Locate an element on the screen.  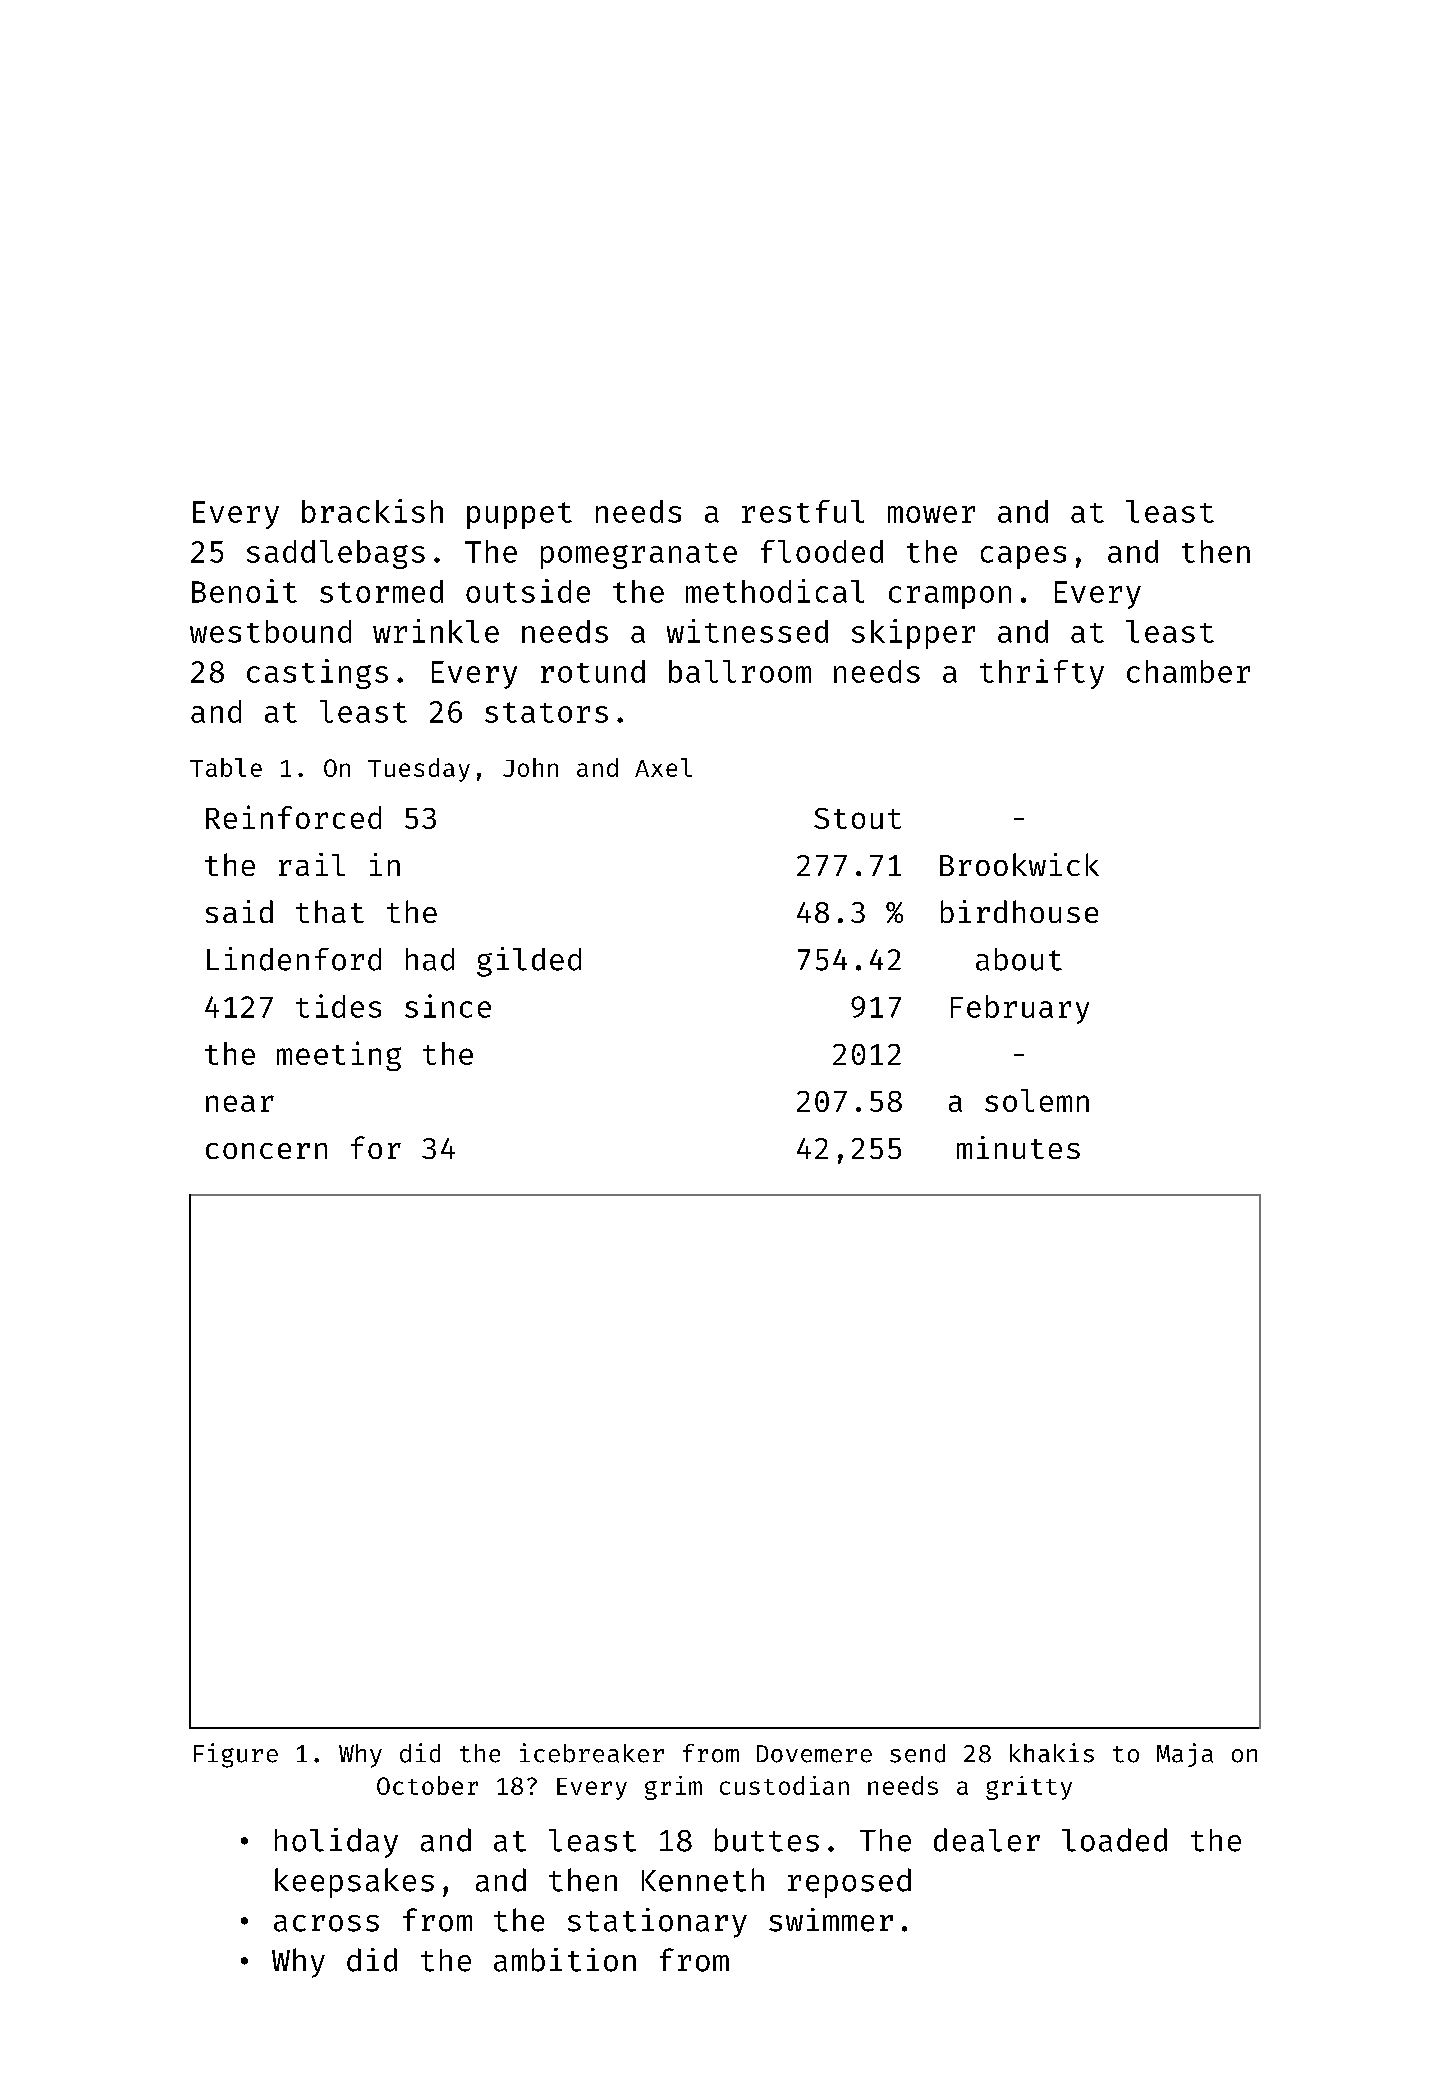
Brookwick is located at coordinates (1019, 864).
